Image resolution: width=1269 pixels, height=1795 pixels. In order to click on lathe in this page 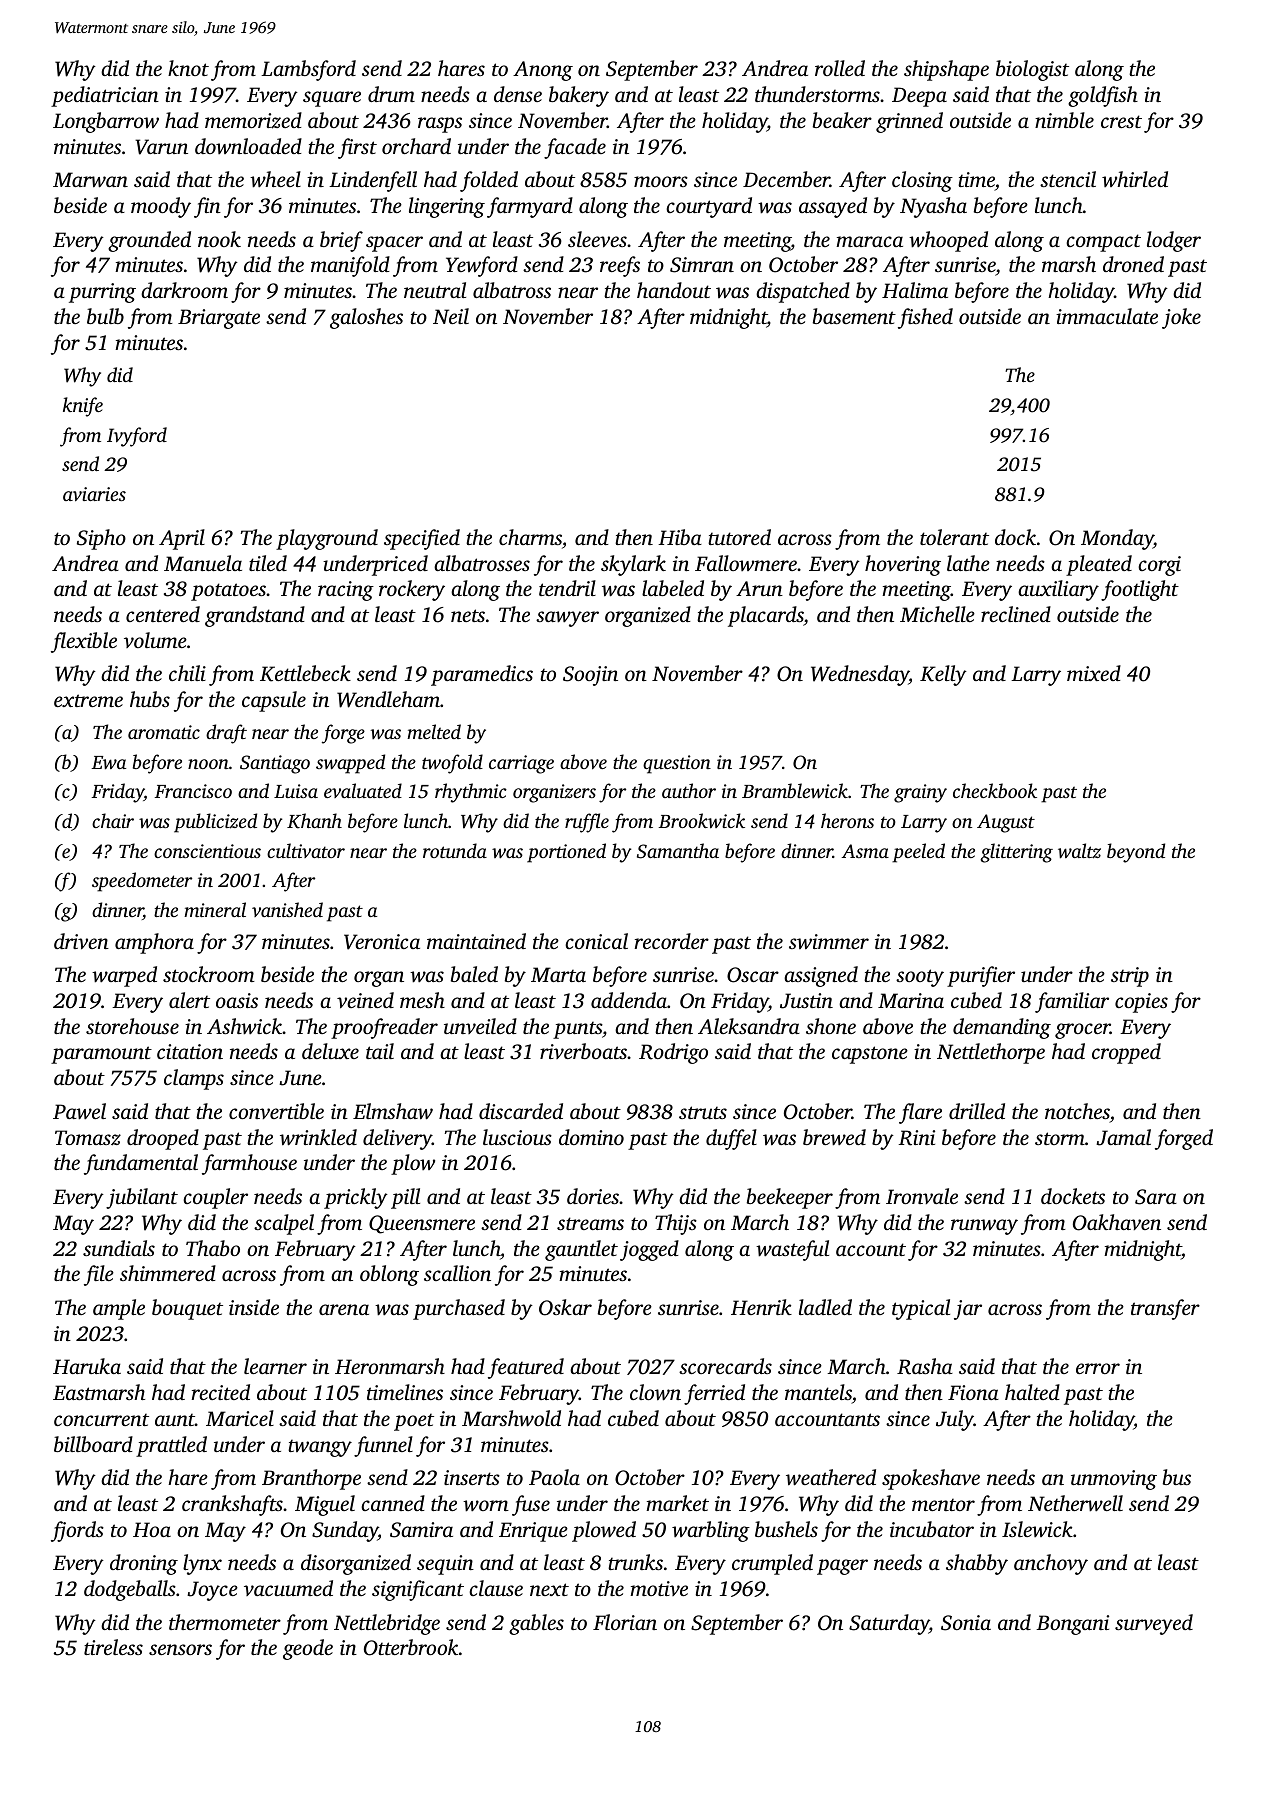, I will do `click(968, 563)`.
